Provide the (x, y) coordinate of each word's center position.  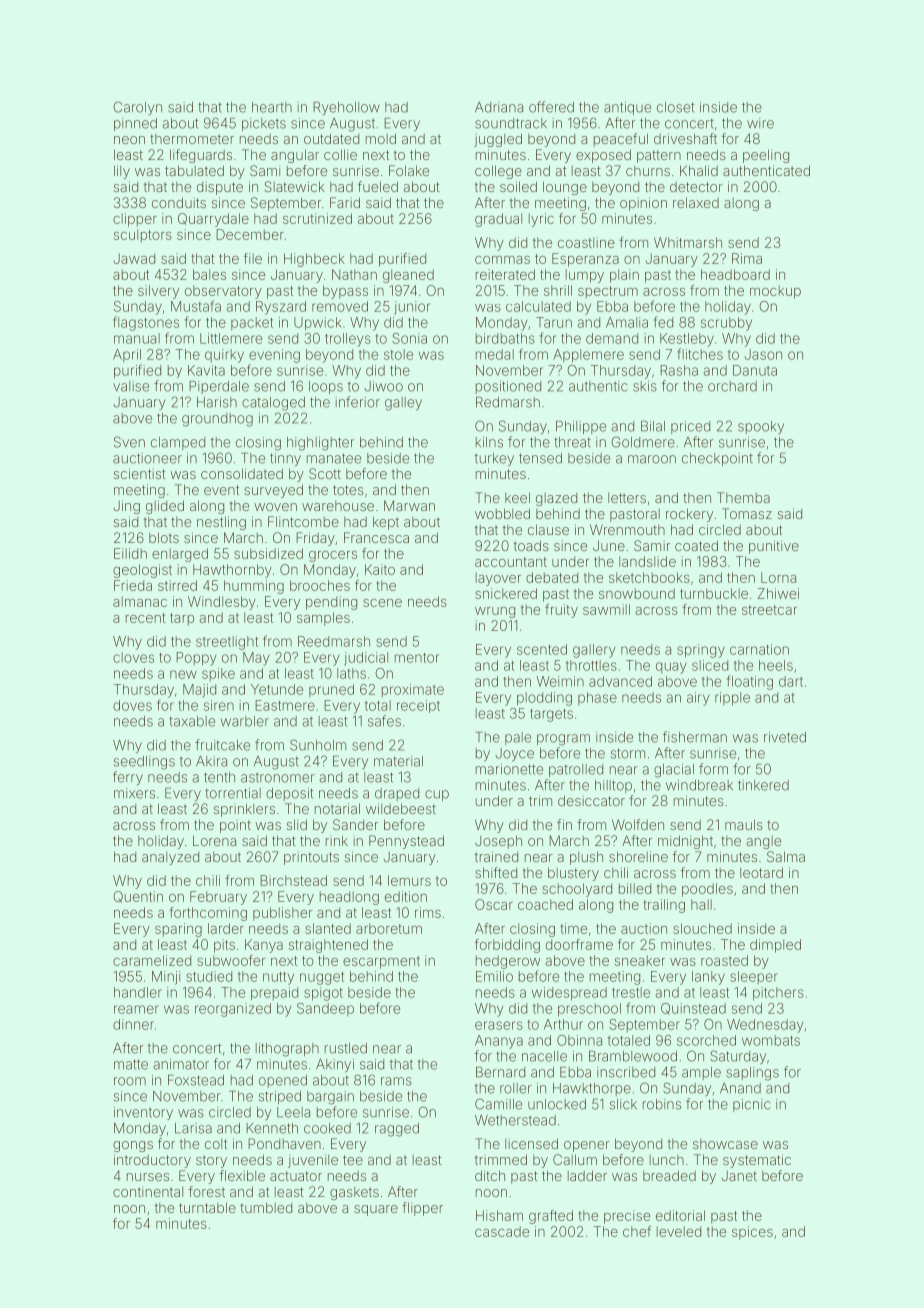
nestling (221, 523)
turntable (207, 1207)
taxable (192, 721)
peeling (766, 156)
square (376, 1210)
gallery (594, 651)
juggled (498, 140)
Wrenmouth (627, 529)
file (253, 258)
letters (627, 498)
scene (382, 603)
